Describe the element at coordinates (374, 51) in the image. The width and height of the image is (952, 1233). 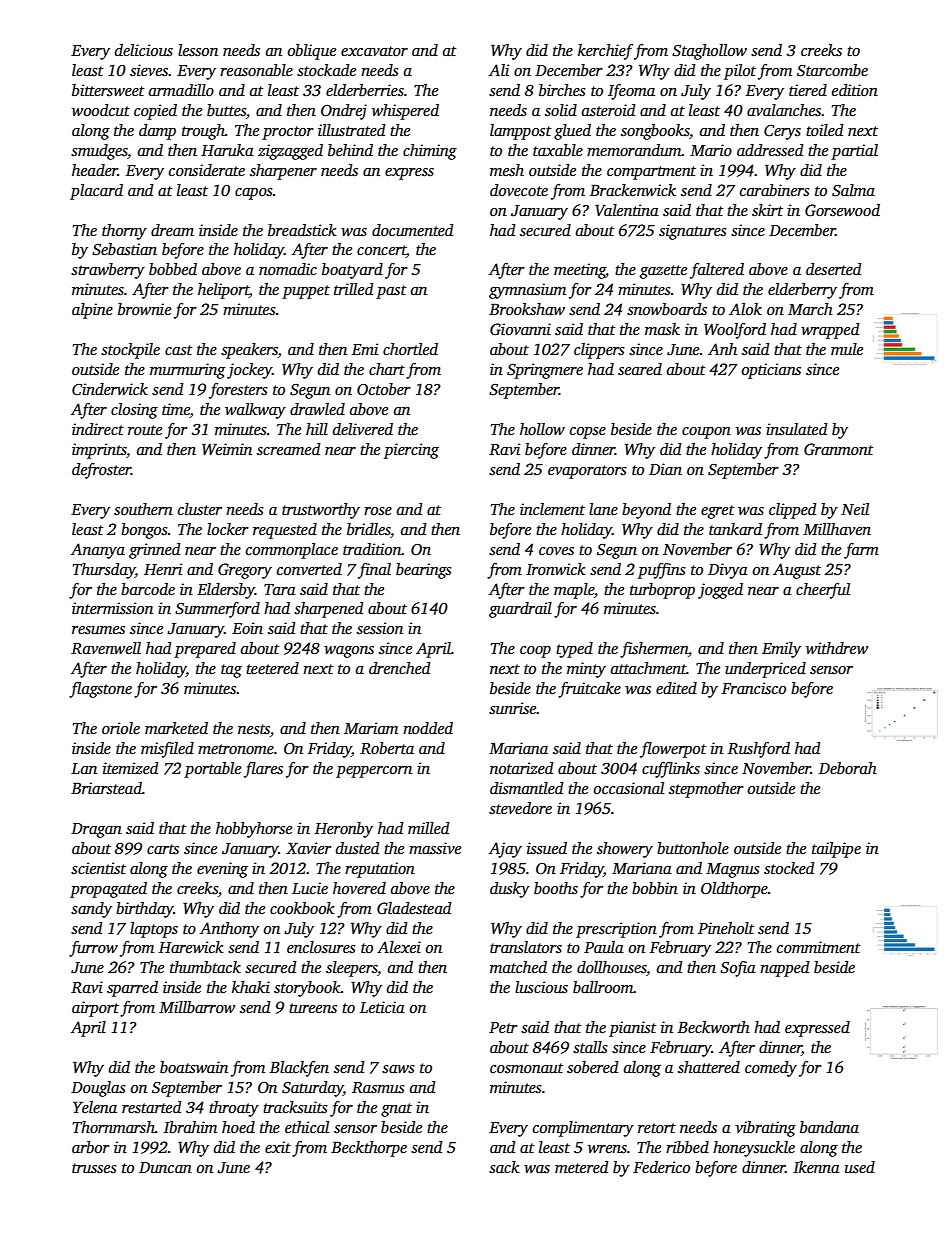
I see `excavator` at that location.
